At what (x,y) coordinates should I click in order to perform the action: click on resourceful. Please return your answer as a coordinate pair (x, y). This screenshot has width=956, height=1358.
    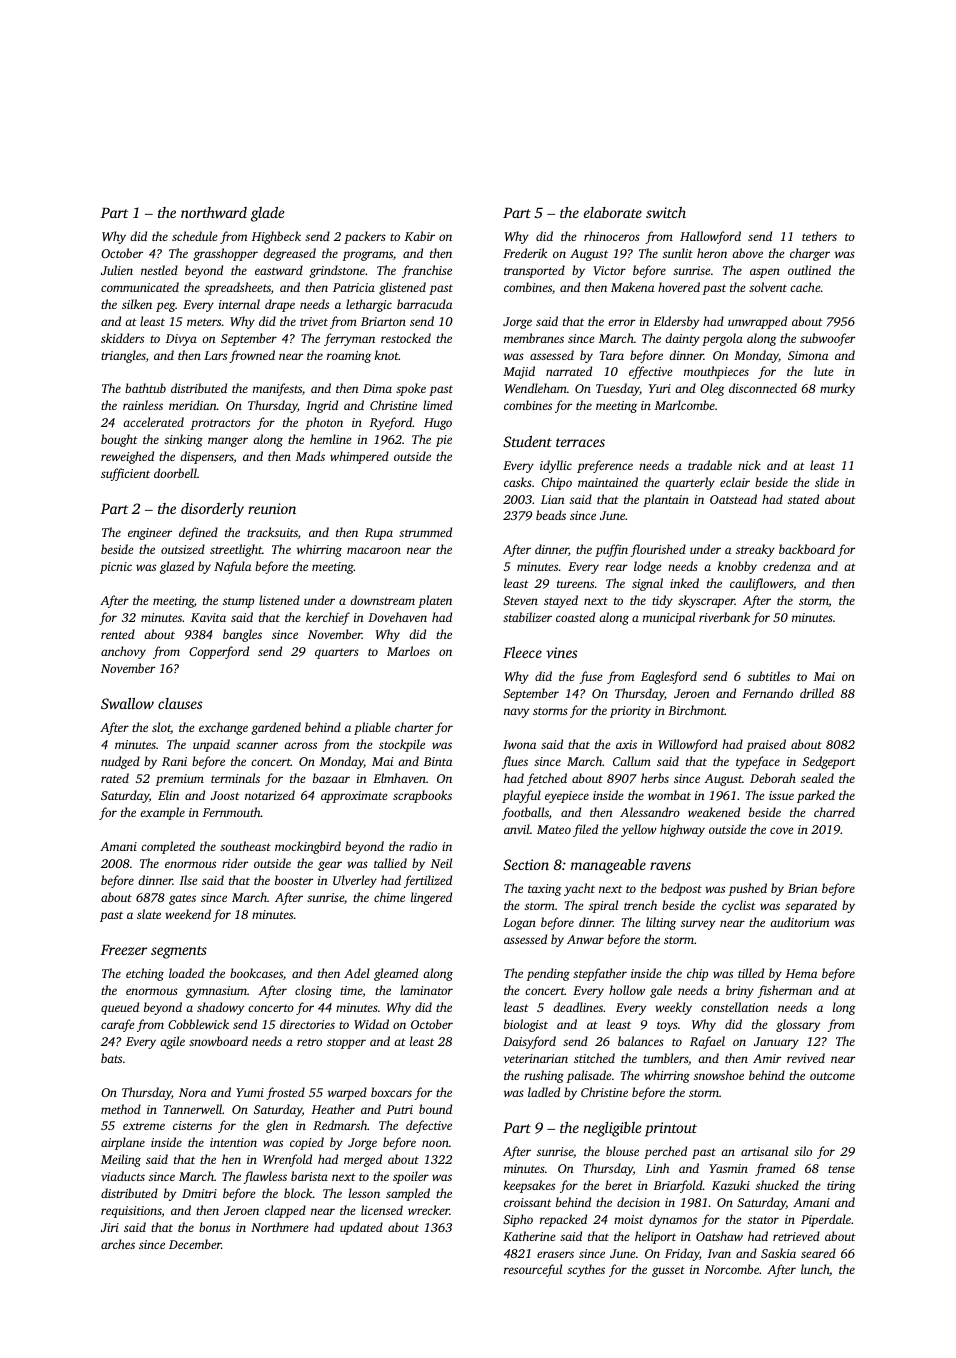
    Looking at the image, I should click on (533, 1270).
